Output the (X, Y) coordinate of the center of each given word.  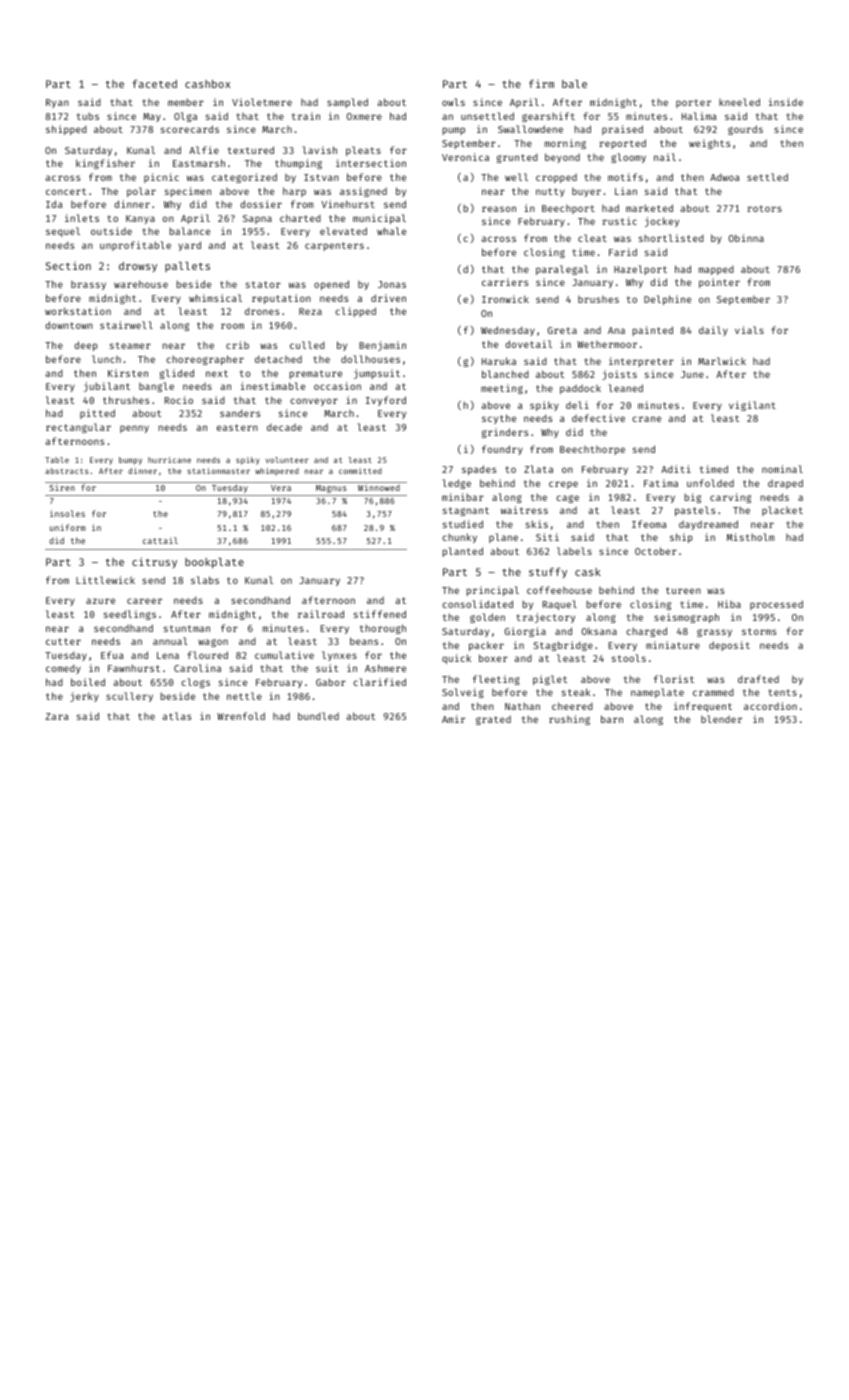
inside (786, 102)
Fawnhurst (134, 668)
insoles (67, 513)
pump (453, 131)
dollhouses (370, 359)
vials (749, 330)
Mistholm (751, 537)
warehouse (141, 284)
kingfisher (105, 164)
